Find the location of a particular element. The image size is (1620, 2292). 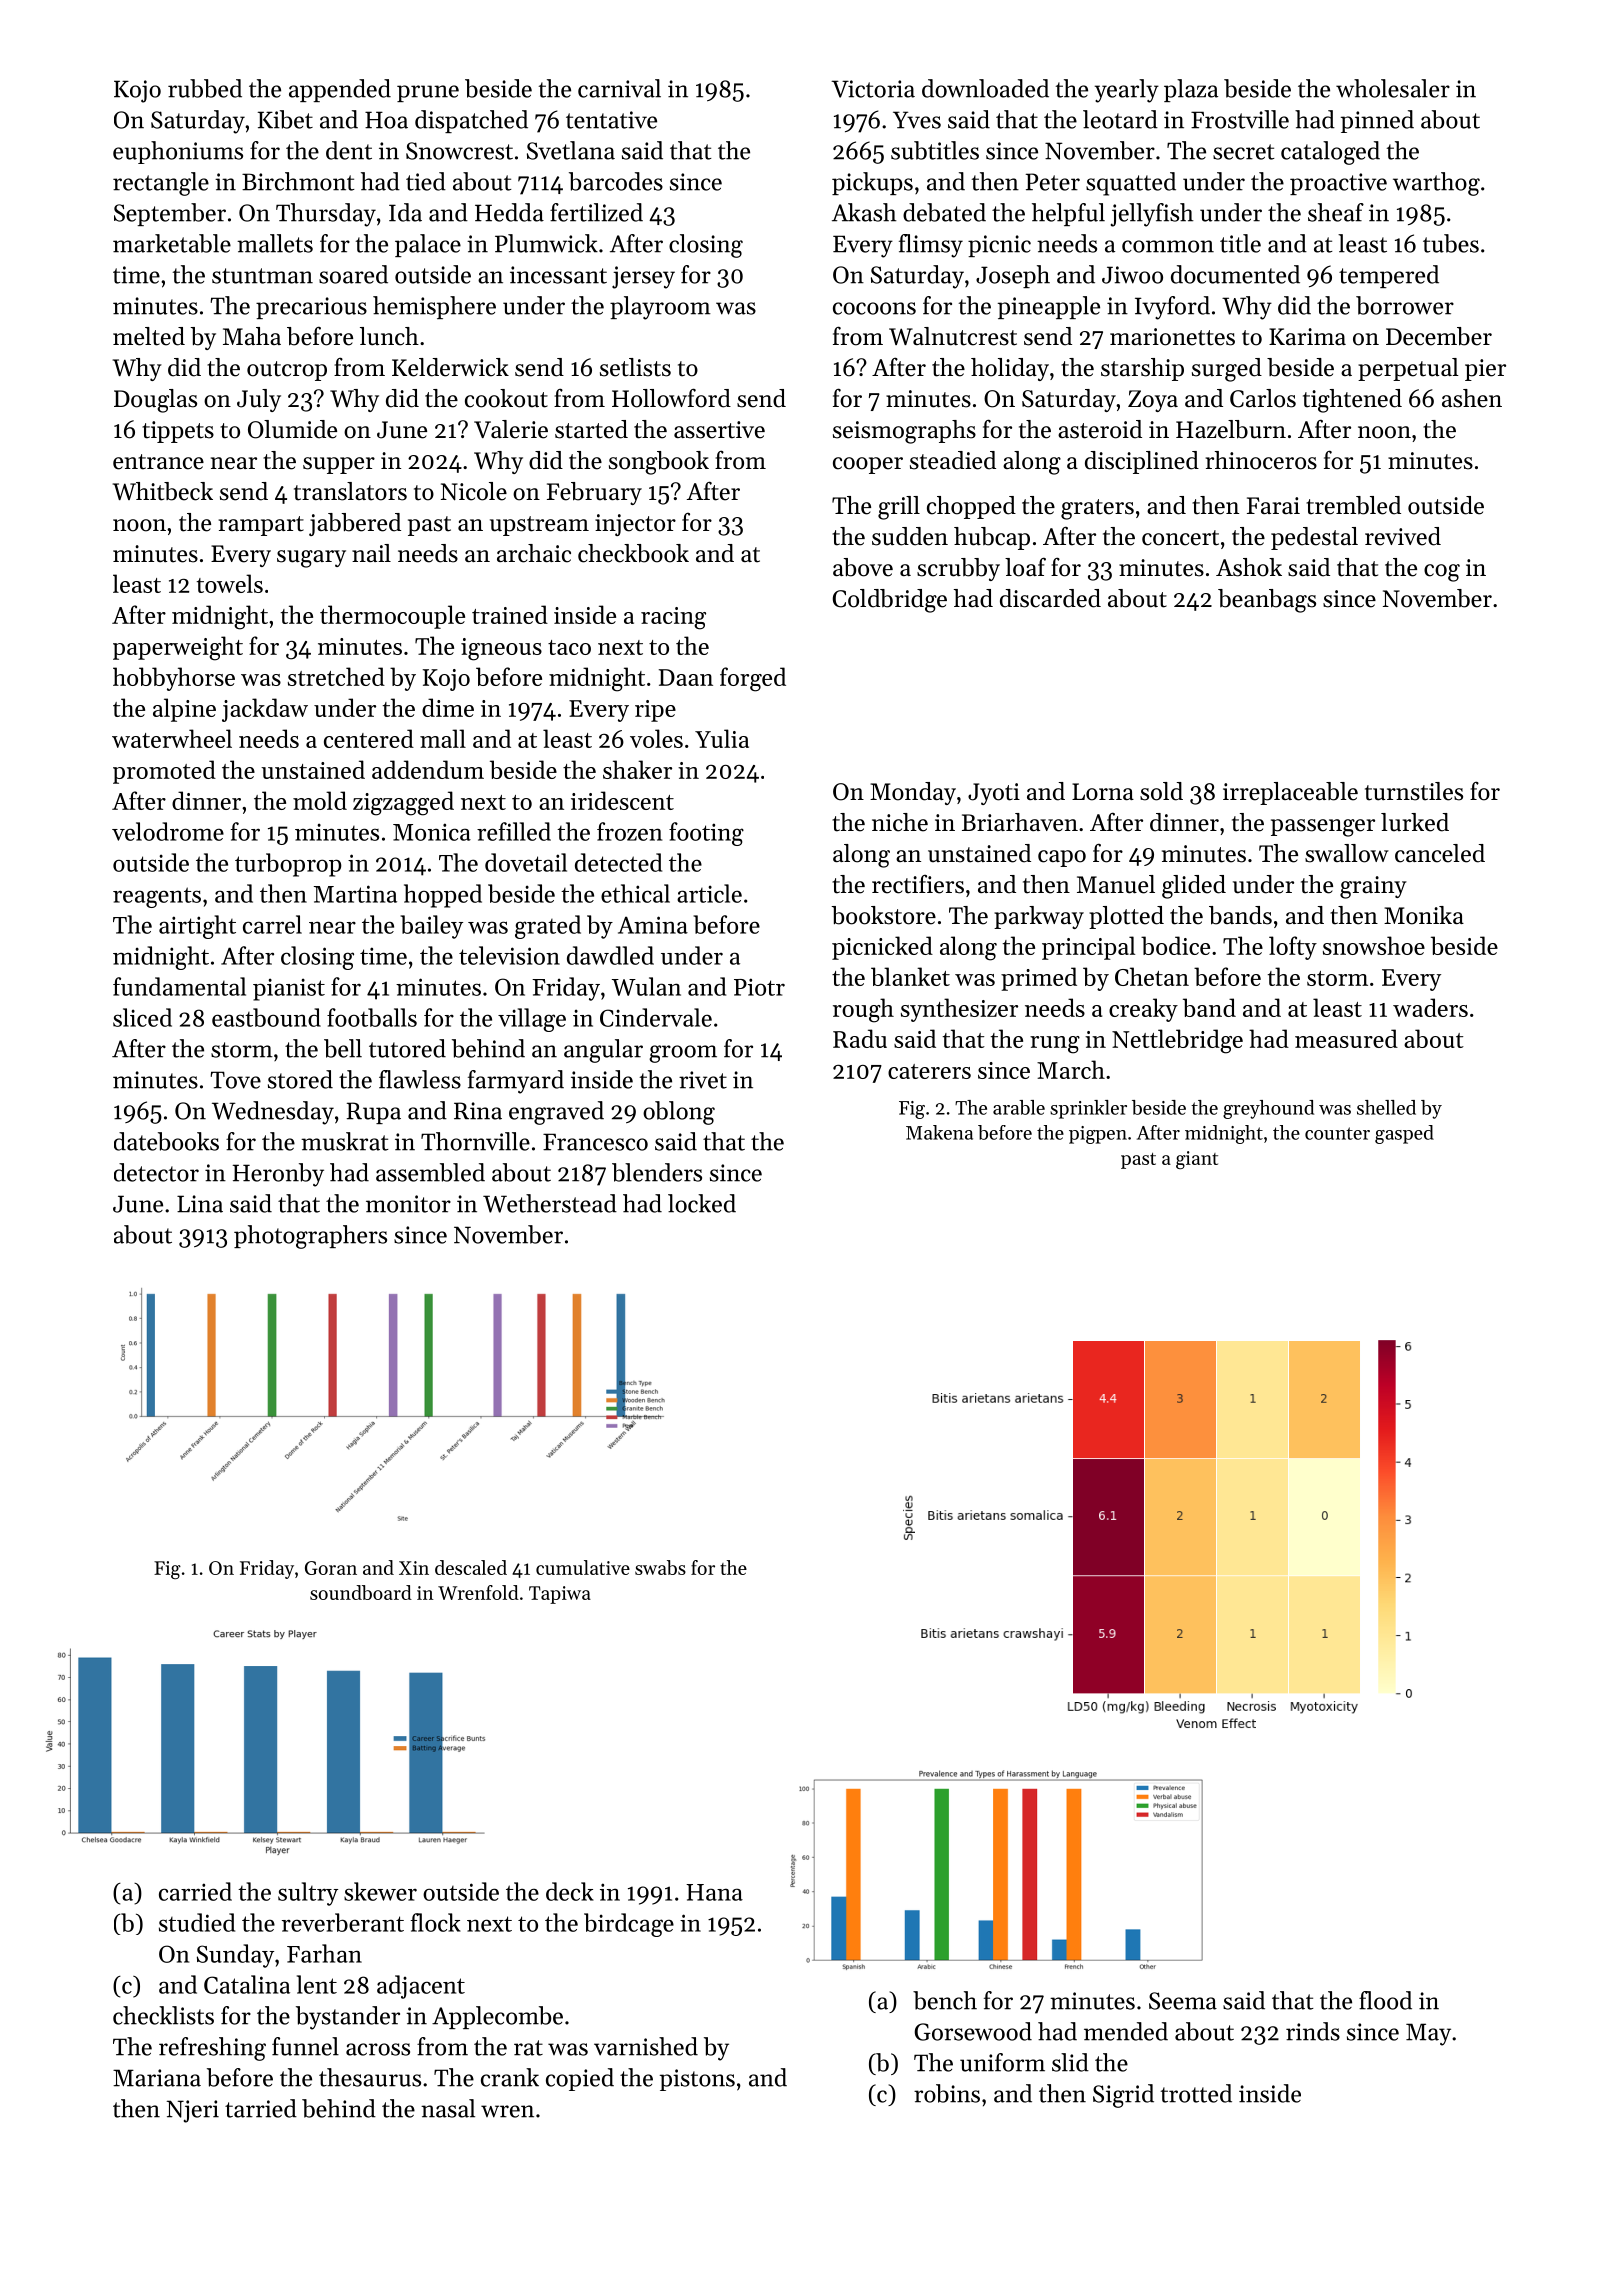

borrower is located at coordinates (1405, 305).
